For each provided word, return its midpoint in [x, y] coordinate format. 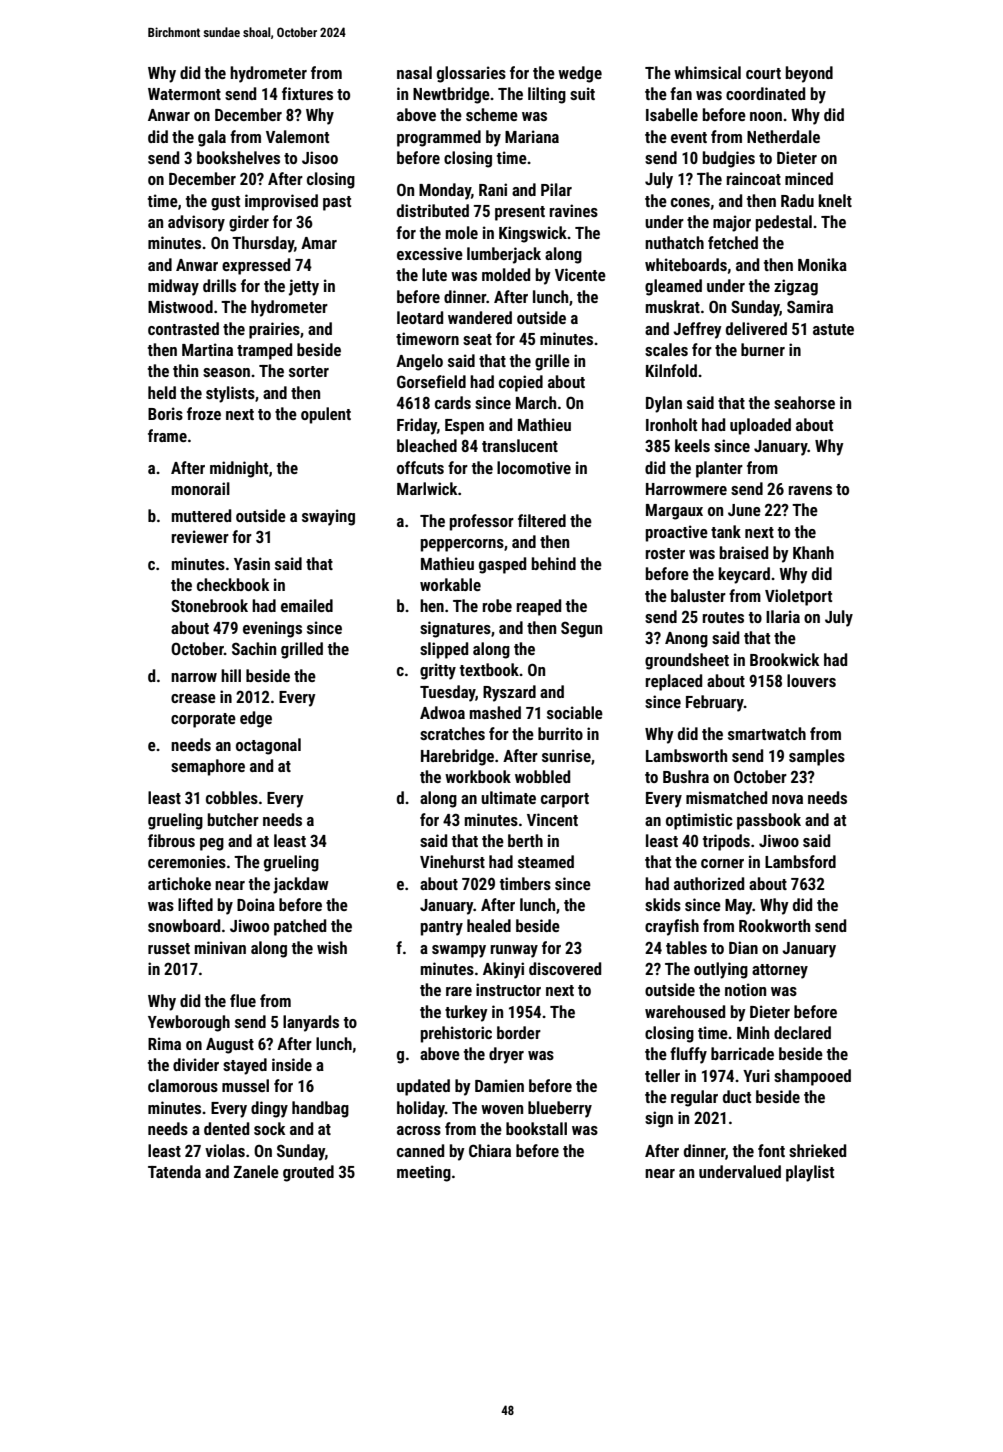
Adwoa [442, 712]
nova [787, 799]
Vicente [580, 274]
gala [212, 138]
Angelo [419, 362]
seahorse [804, 402]
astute [833, 329]
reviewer [200, 536]
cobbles [232, 797]
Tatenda [174, 1171]
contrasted [183, 328]
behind [554, 563]
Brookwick [784, 659]
